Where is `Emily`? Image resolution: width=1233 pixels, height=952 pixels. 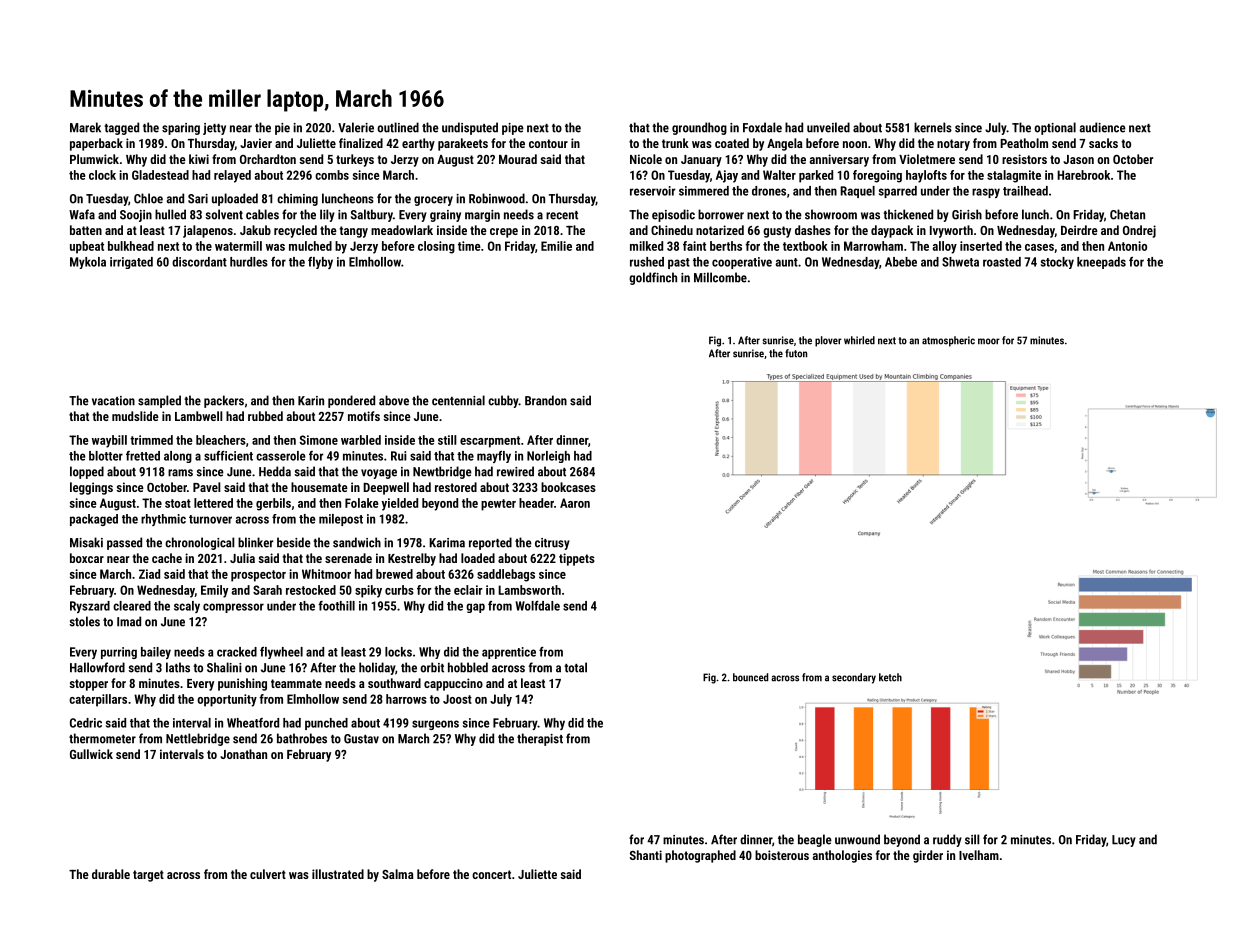 Emily is located at coordinates (214, 591).
